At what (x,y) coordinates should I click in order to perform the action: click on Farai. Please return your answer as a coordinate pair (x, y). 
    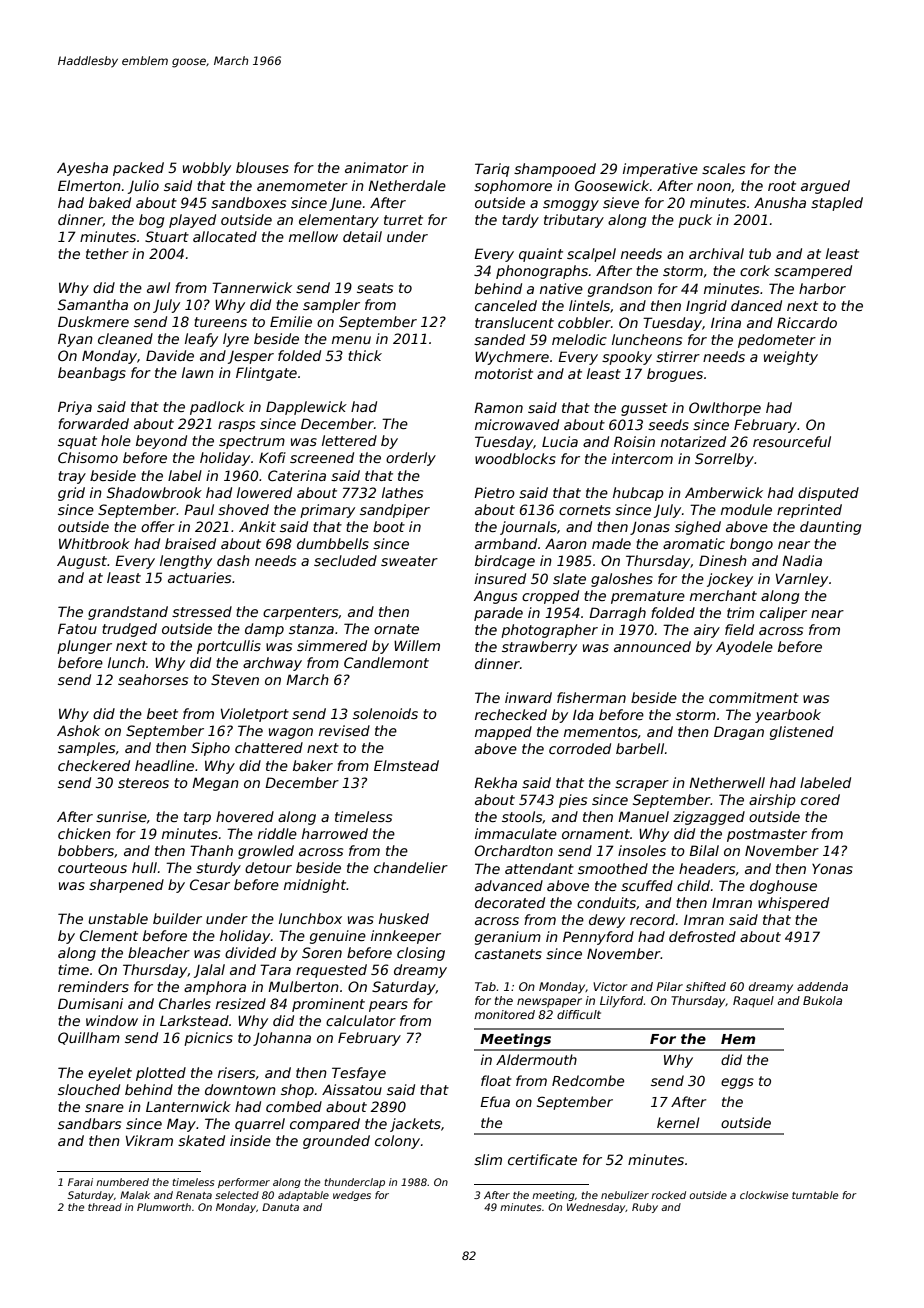
    Looking at the image, I should click on (80, 1182).
